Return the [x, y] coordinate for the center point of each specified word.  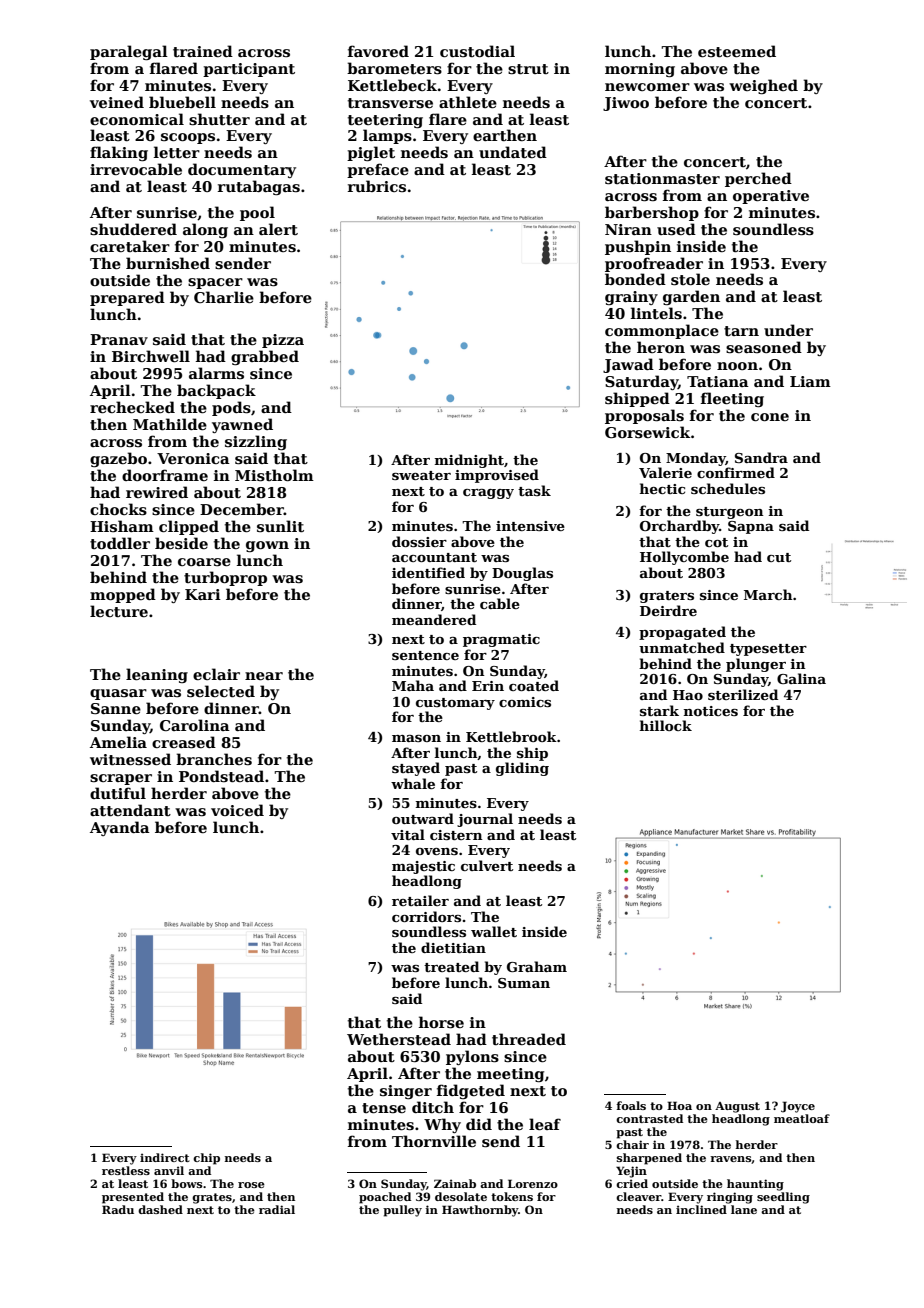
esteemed [737, 51]
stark [659, 710]
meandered [434, 619]
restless [126, 1170]
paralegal [129, 52]
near [264, 676]
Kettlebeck [392, 85]
